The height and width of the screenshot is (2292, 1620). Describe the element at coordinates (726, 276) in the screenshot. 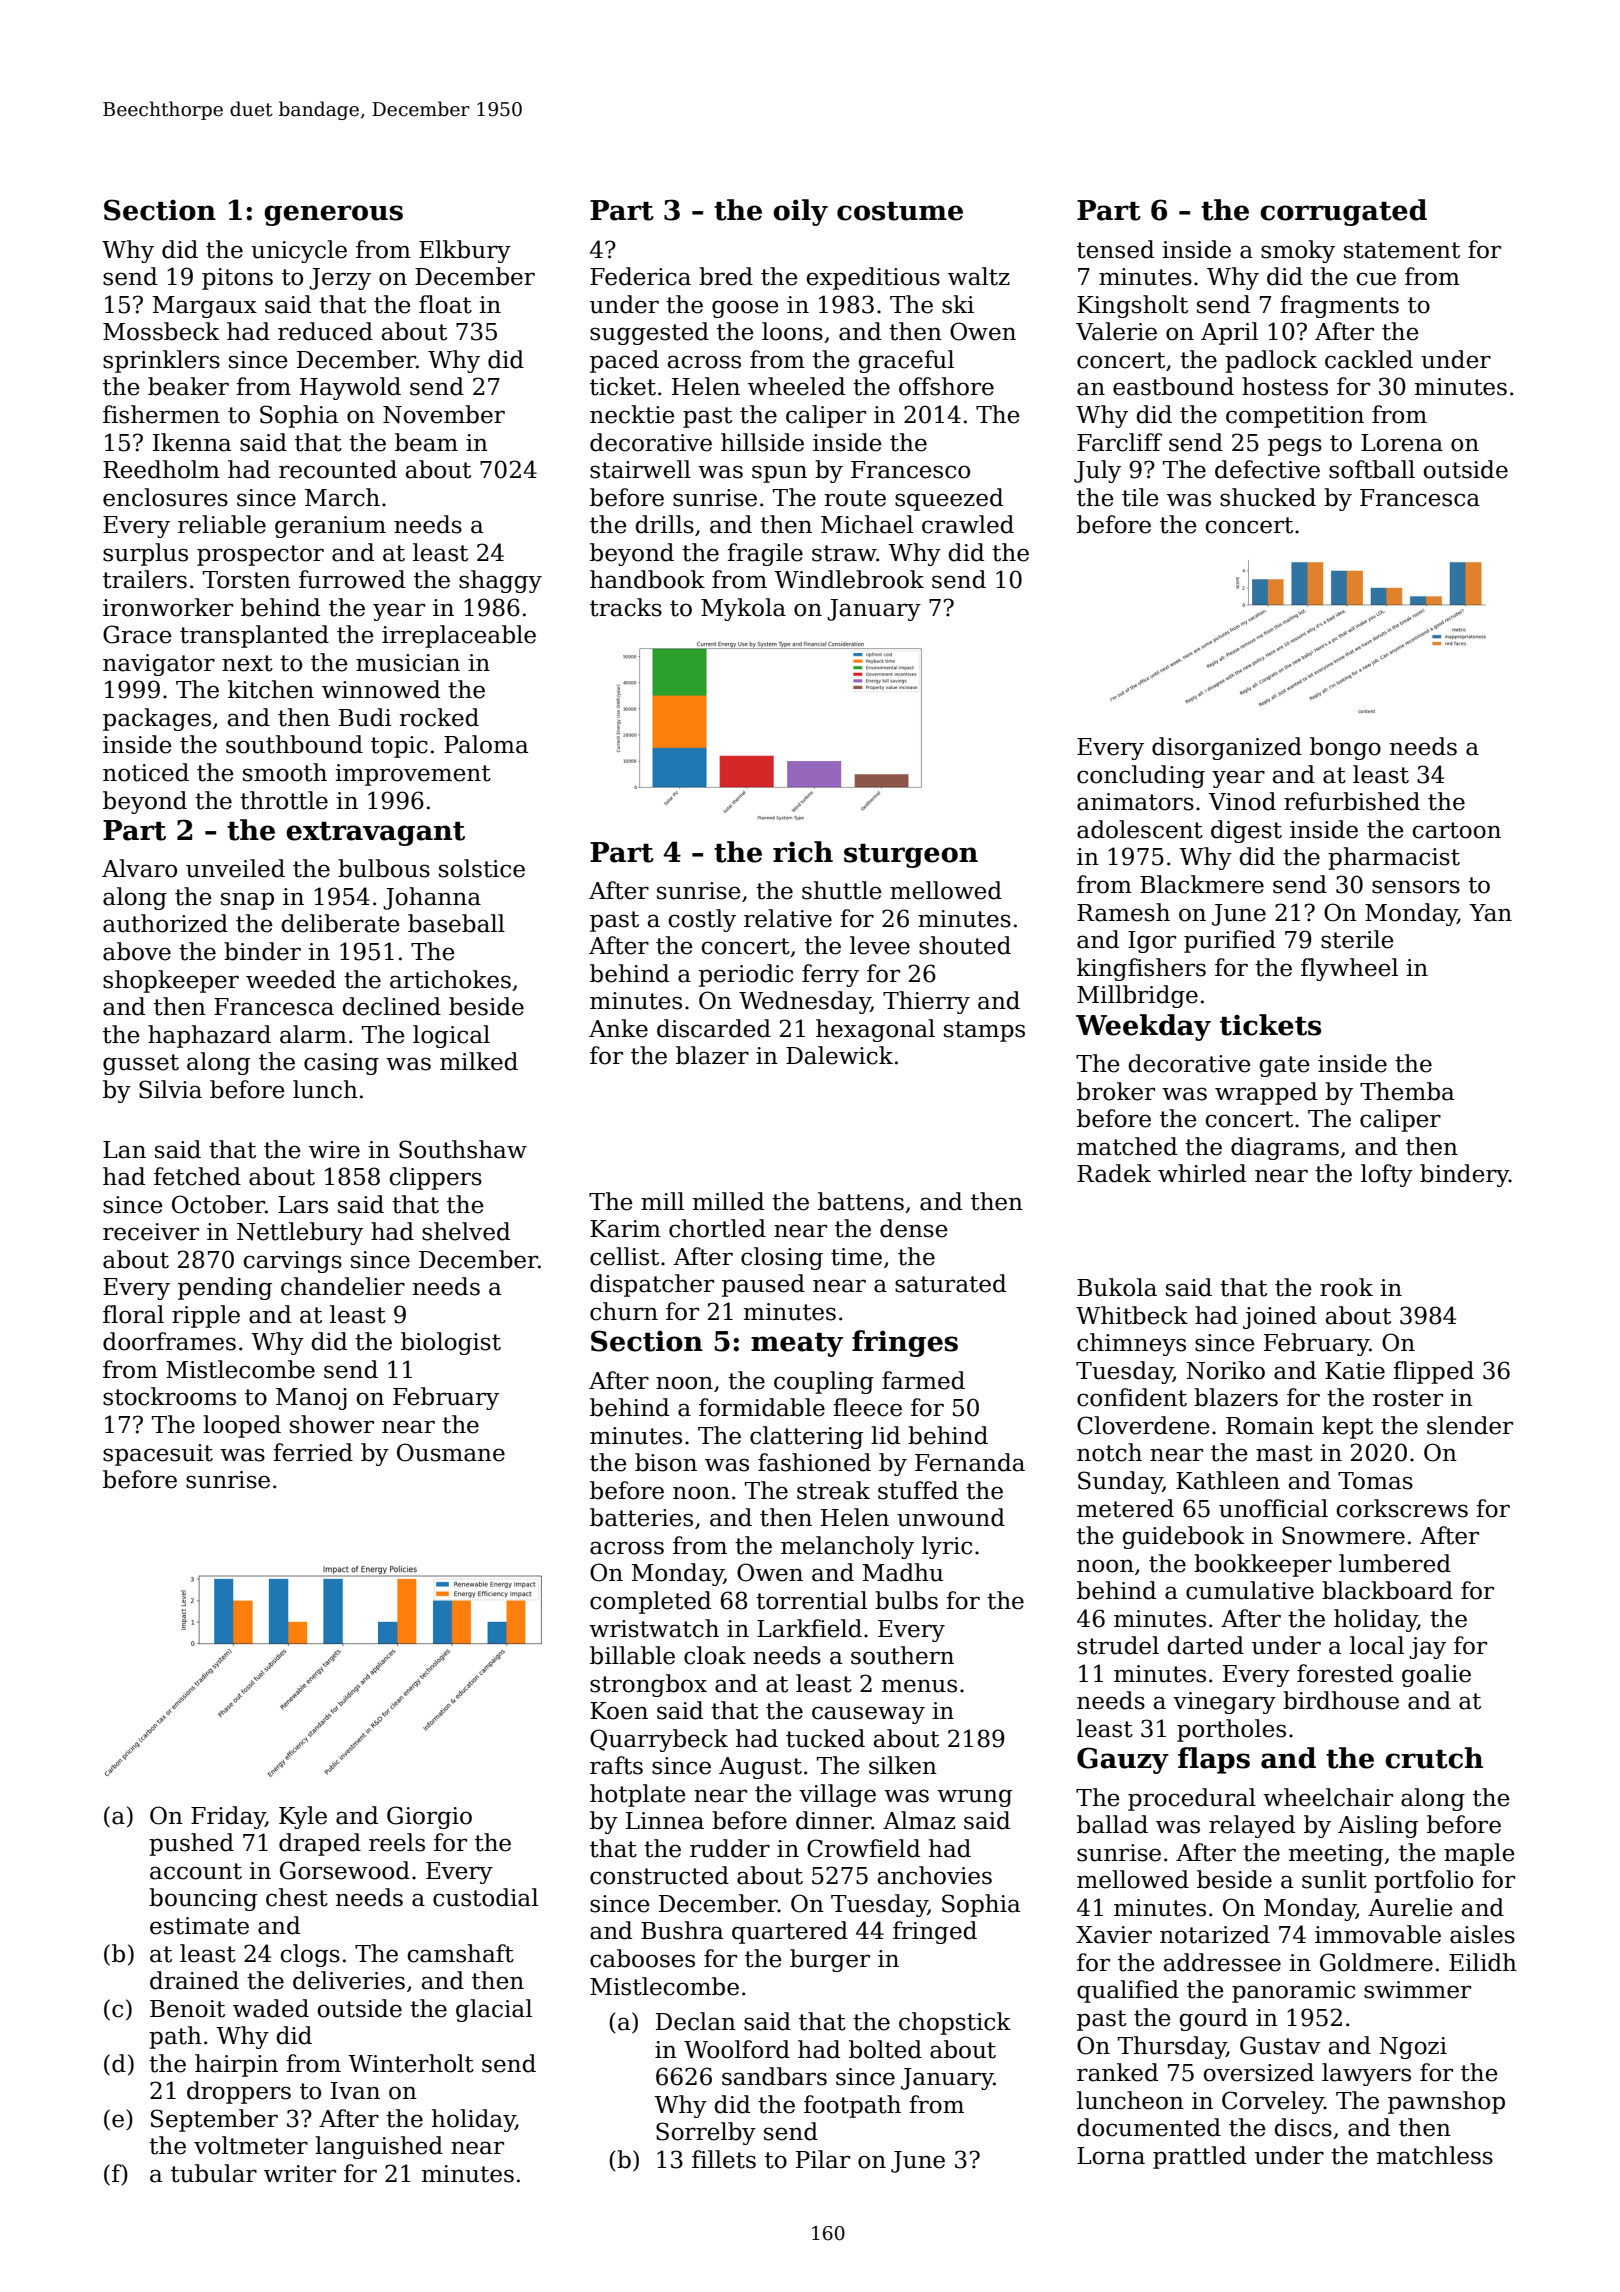

I see `bred` at that location.
